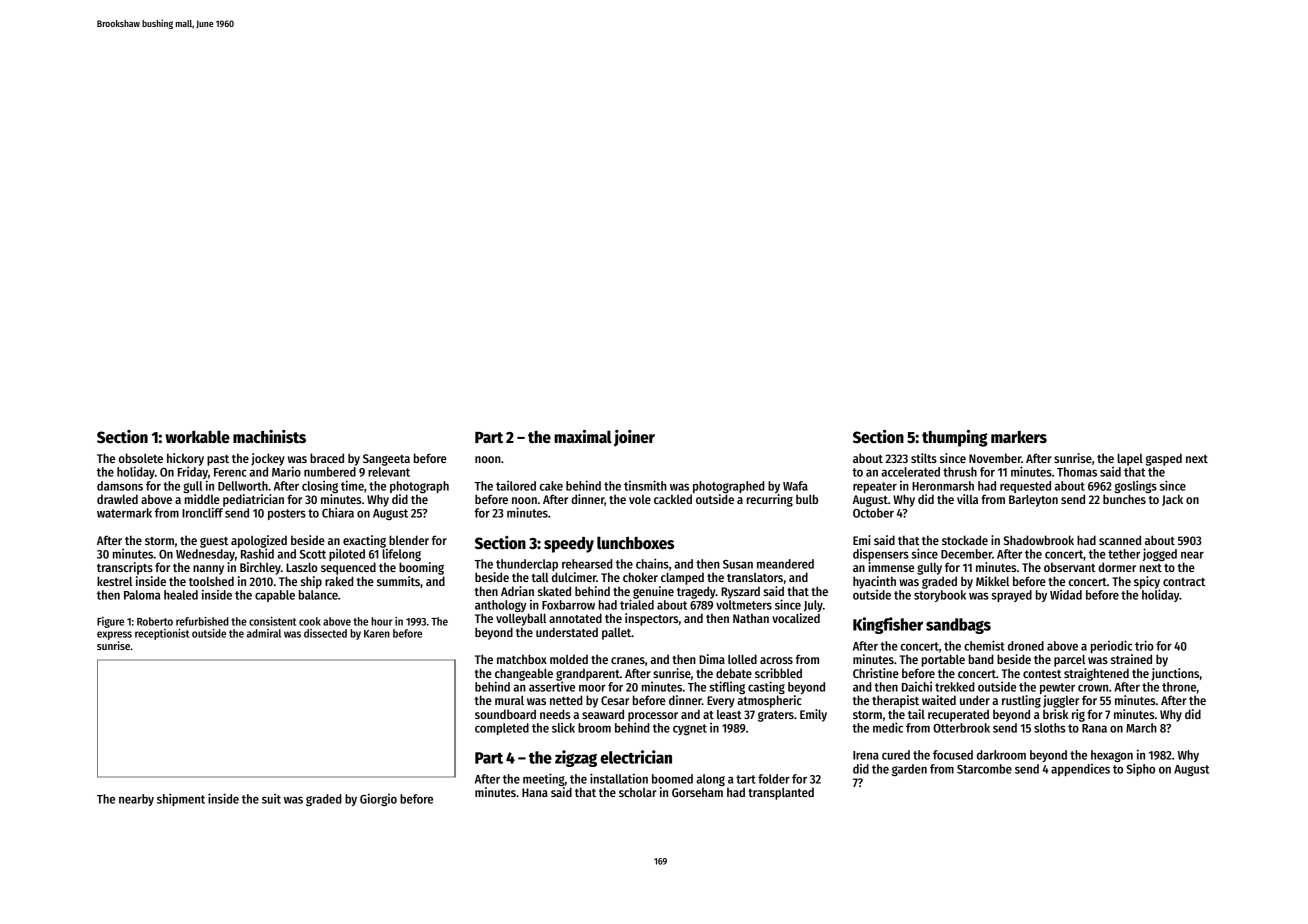  Describe the element at coordinates (1172, 500) in the page. I see `Jack` at that location.
